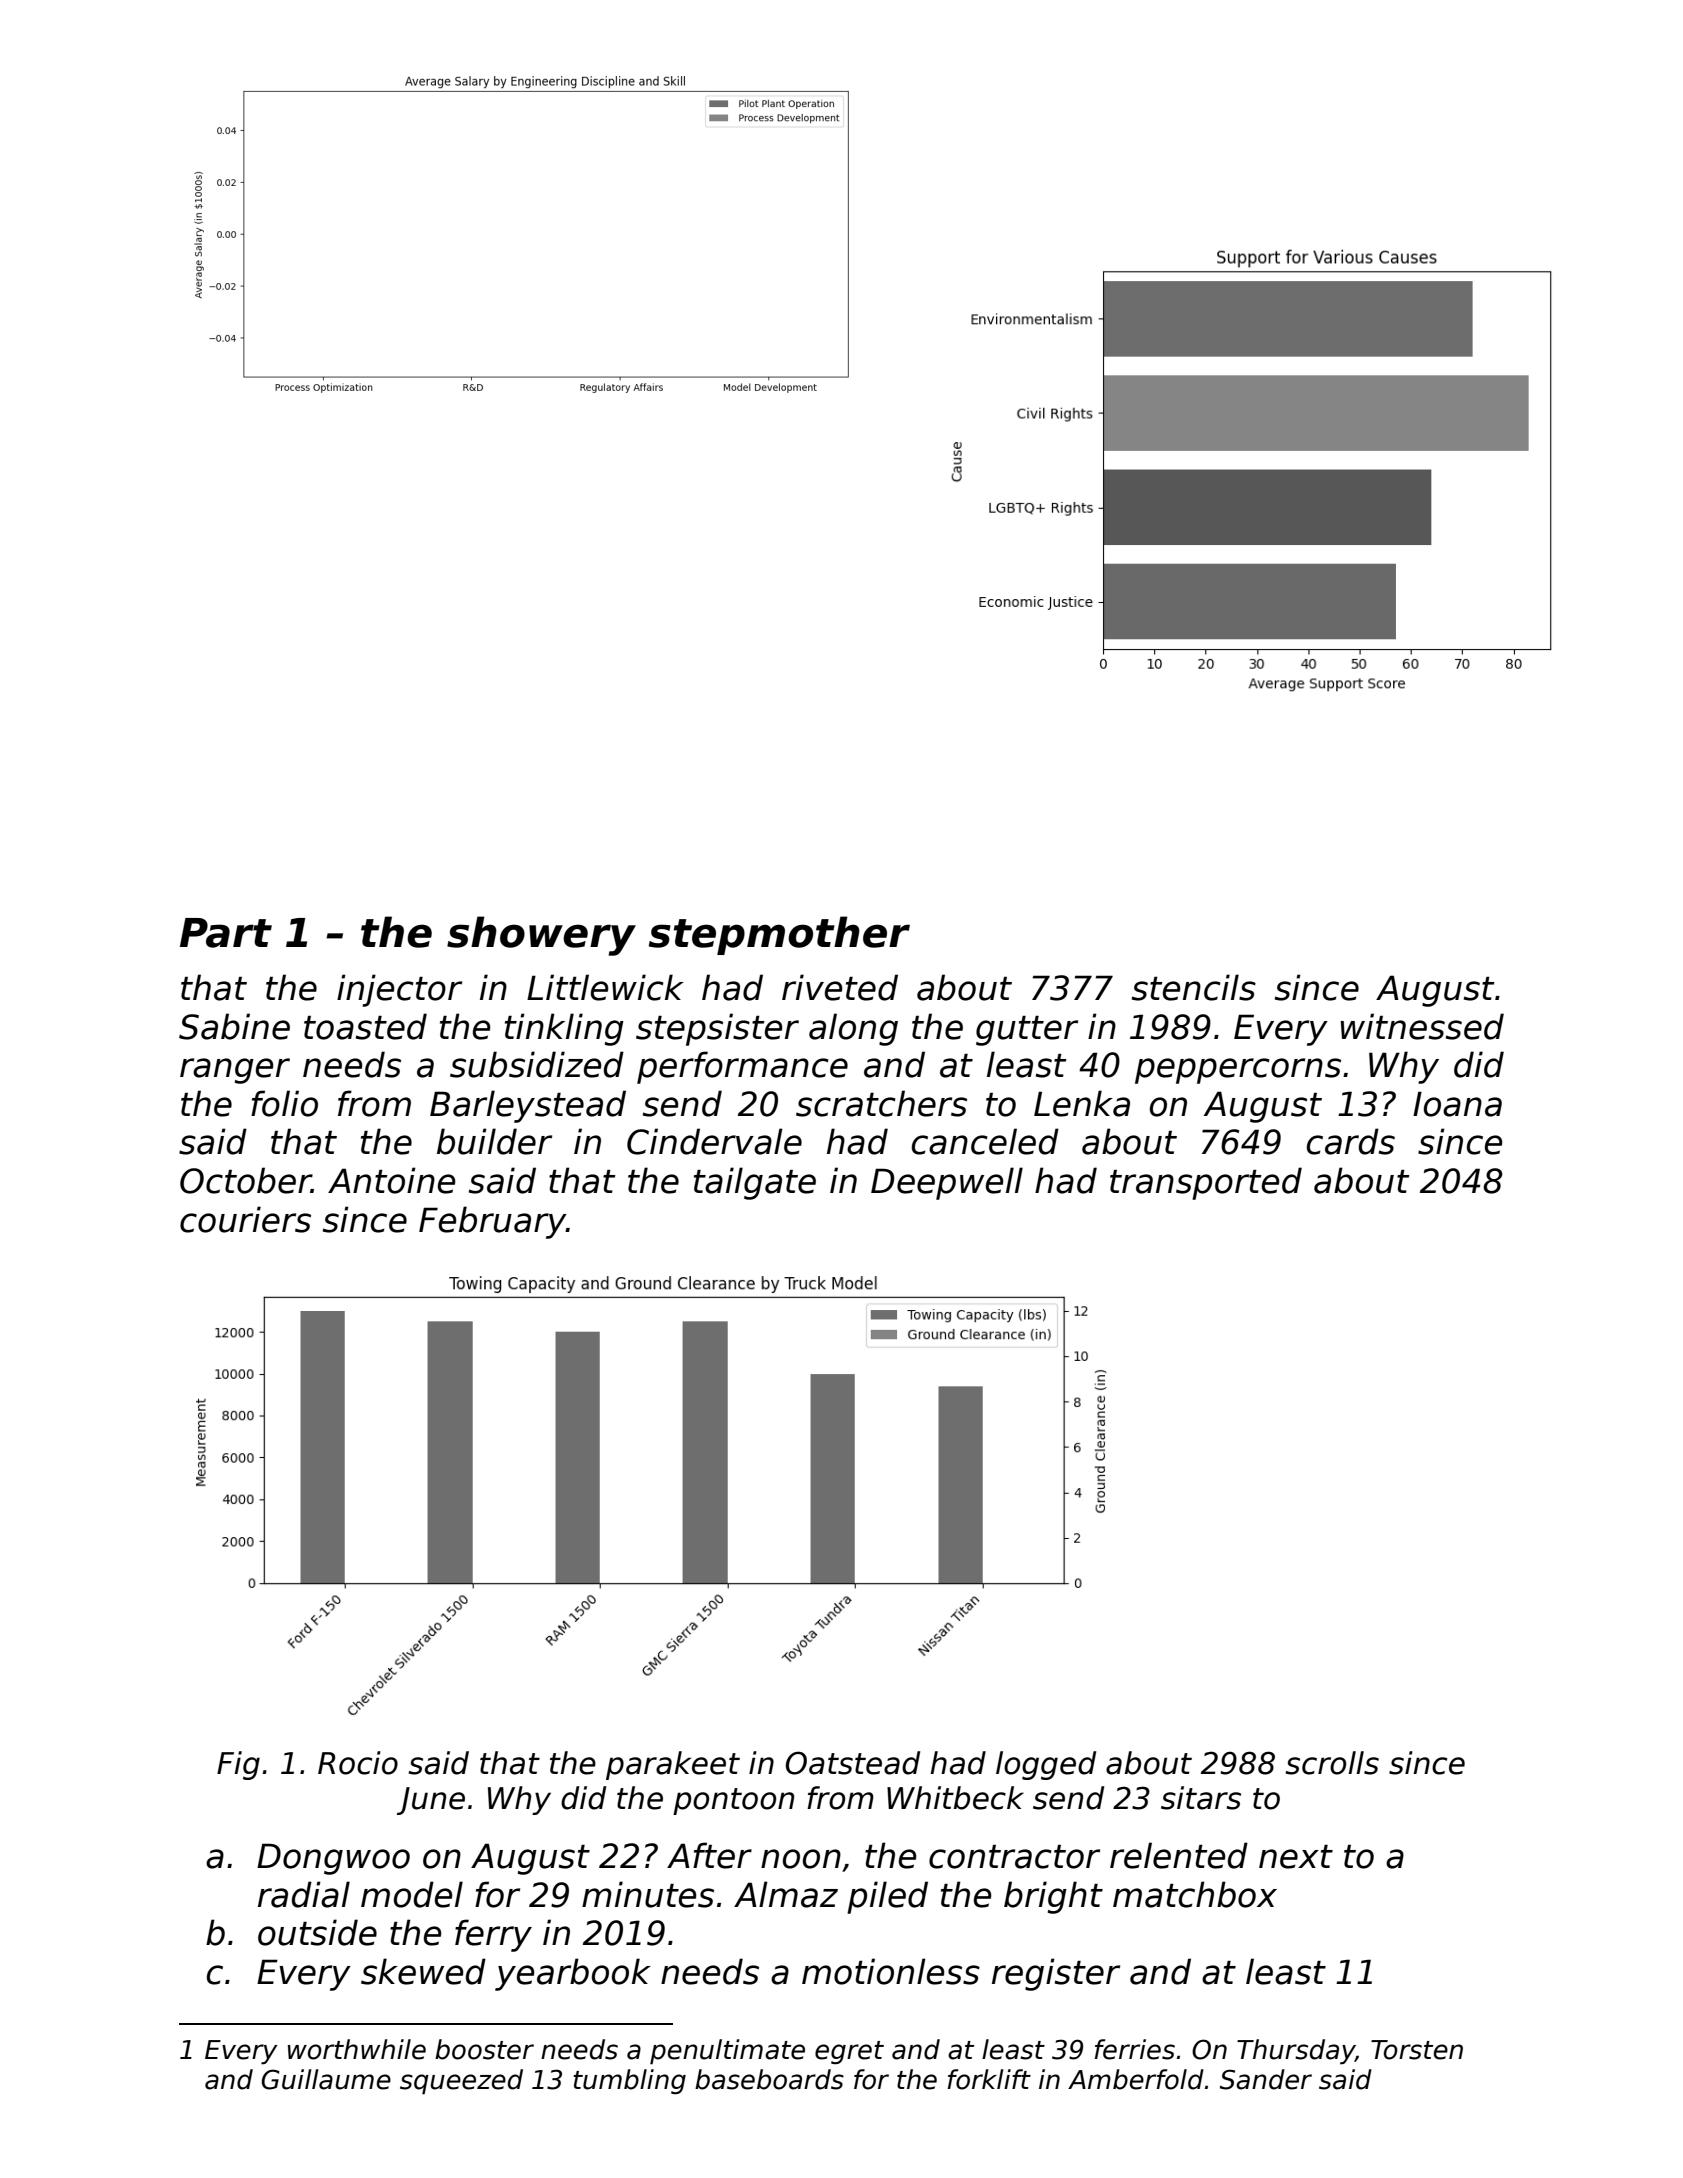 The height and width of the page is (2178, 1683). What do you see at coordinates (284, 1103) in the page?
I see `folio` at bounding box center [284, 1103].
